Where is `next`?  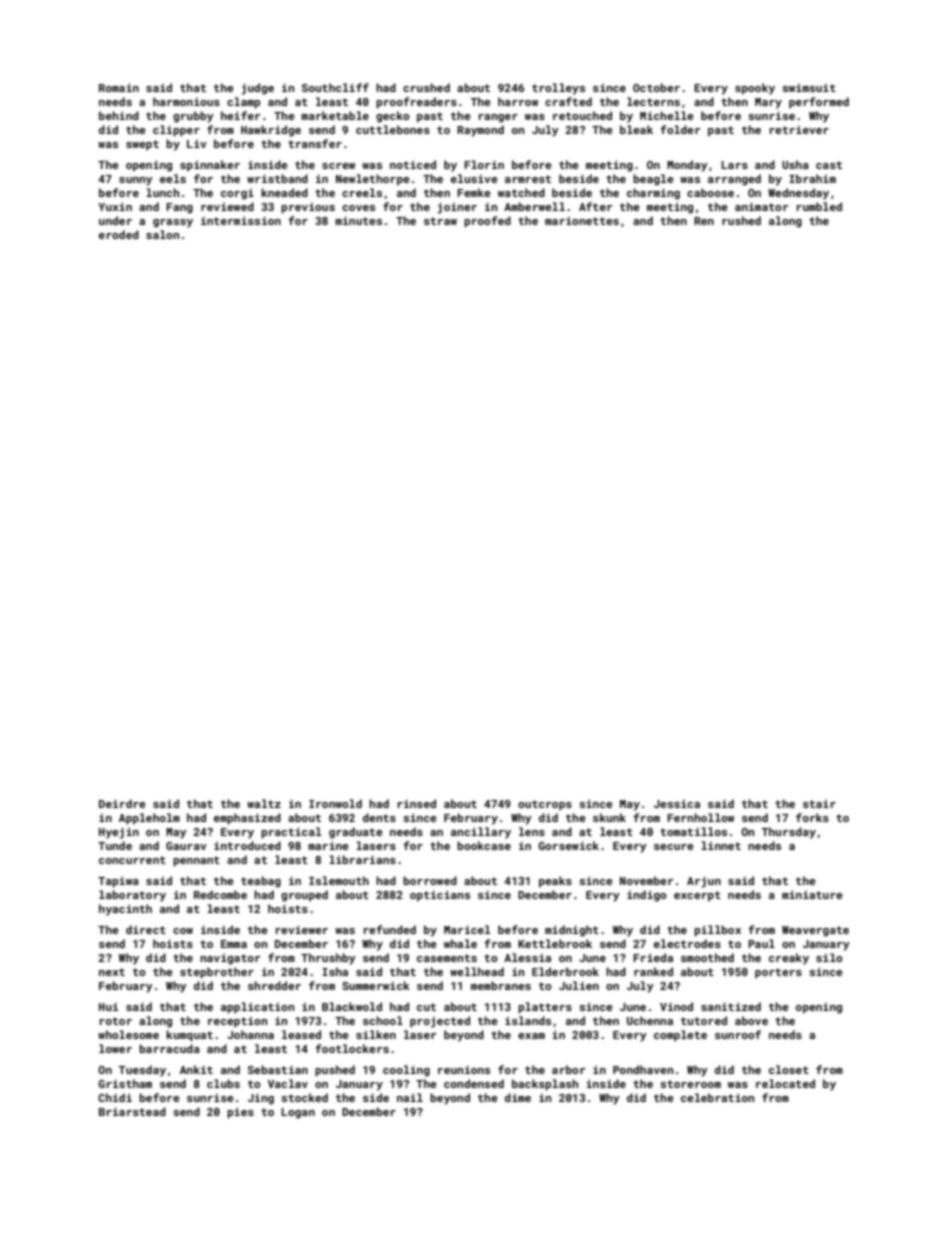 next is located at coordinates (112, 972).
